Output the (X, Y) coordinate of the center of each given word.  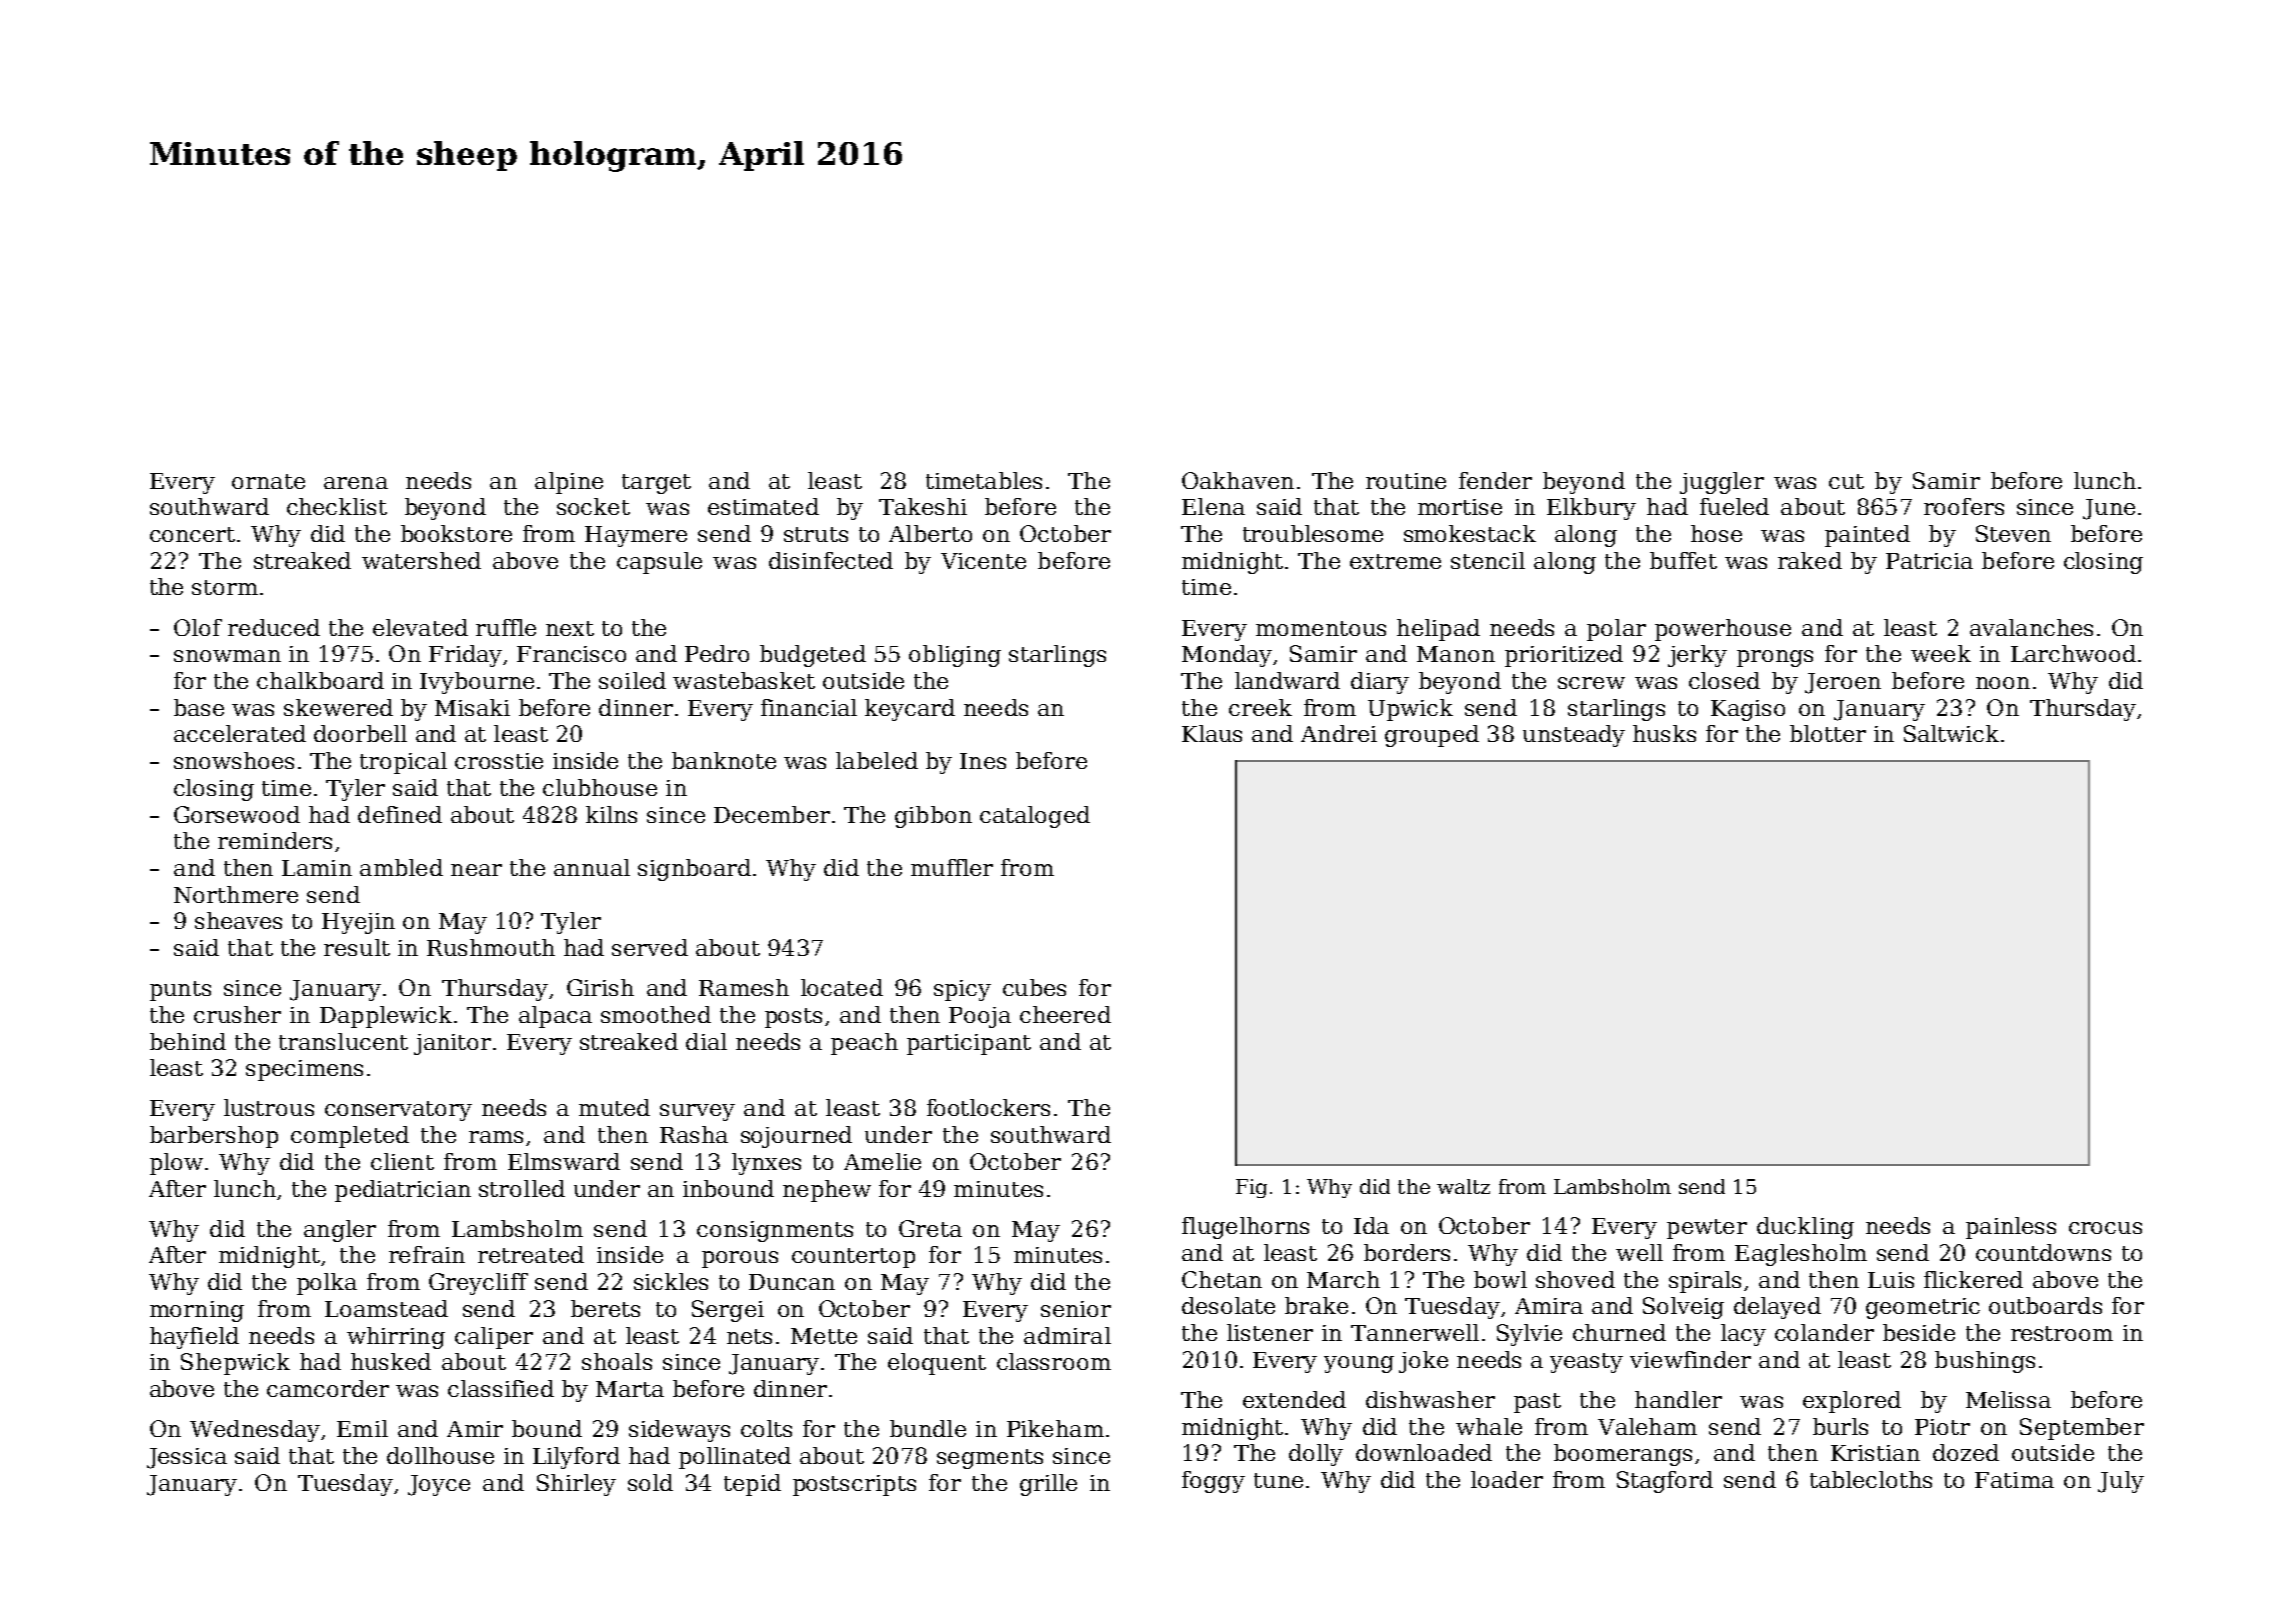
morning (197, 1311)
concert (192, 534)
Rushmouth (491, 947)
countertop (853, 1258)
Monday (1227, 656)
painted (1867, 536)
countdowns (2043, 1252)
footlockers (988, 1107)
